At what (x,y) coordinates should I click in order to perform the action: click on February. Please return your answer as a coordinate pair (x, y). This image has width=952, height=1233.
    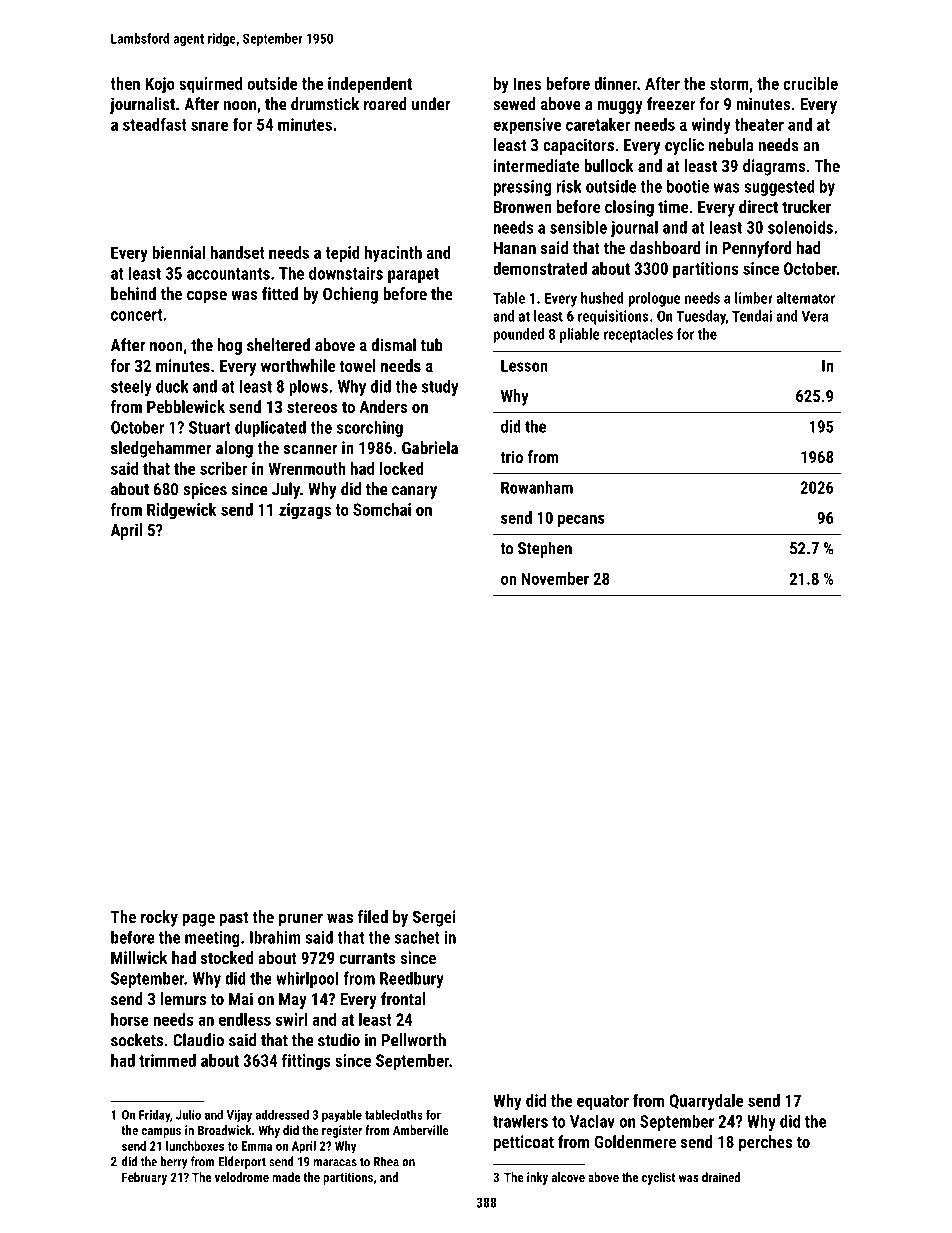
    Looking at the image, I should click on (144, 1178).
